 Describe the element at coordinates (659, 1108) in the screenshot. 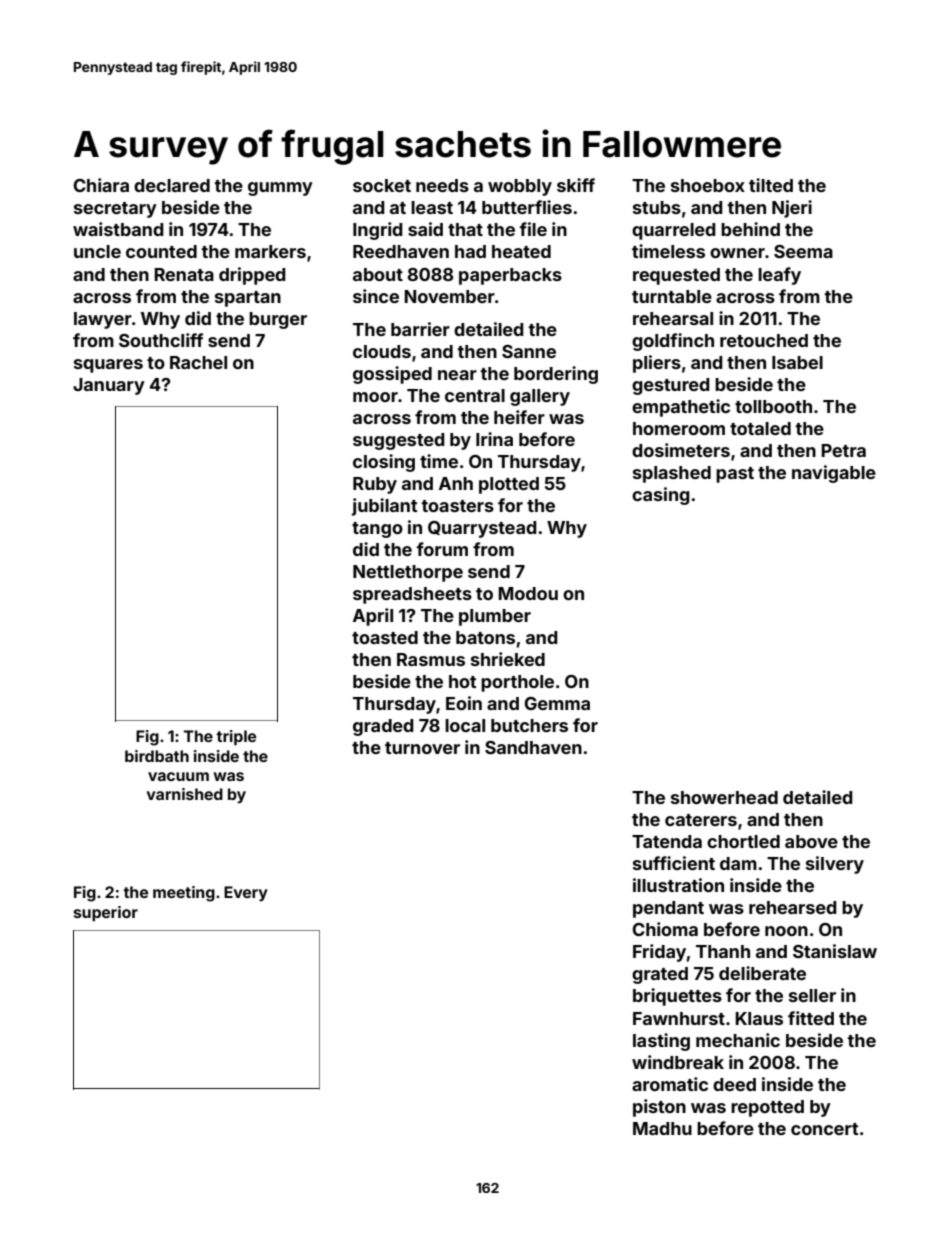

I see `piston` at that location.
